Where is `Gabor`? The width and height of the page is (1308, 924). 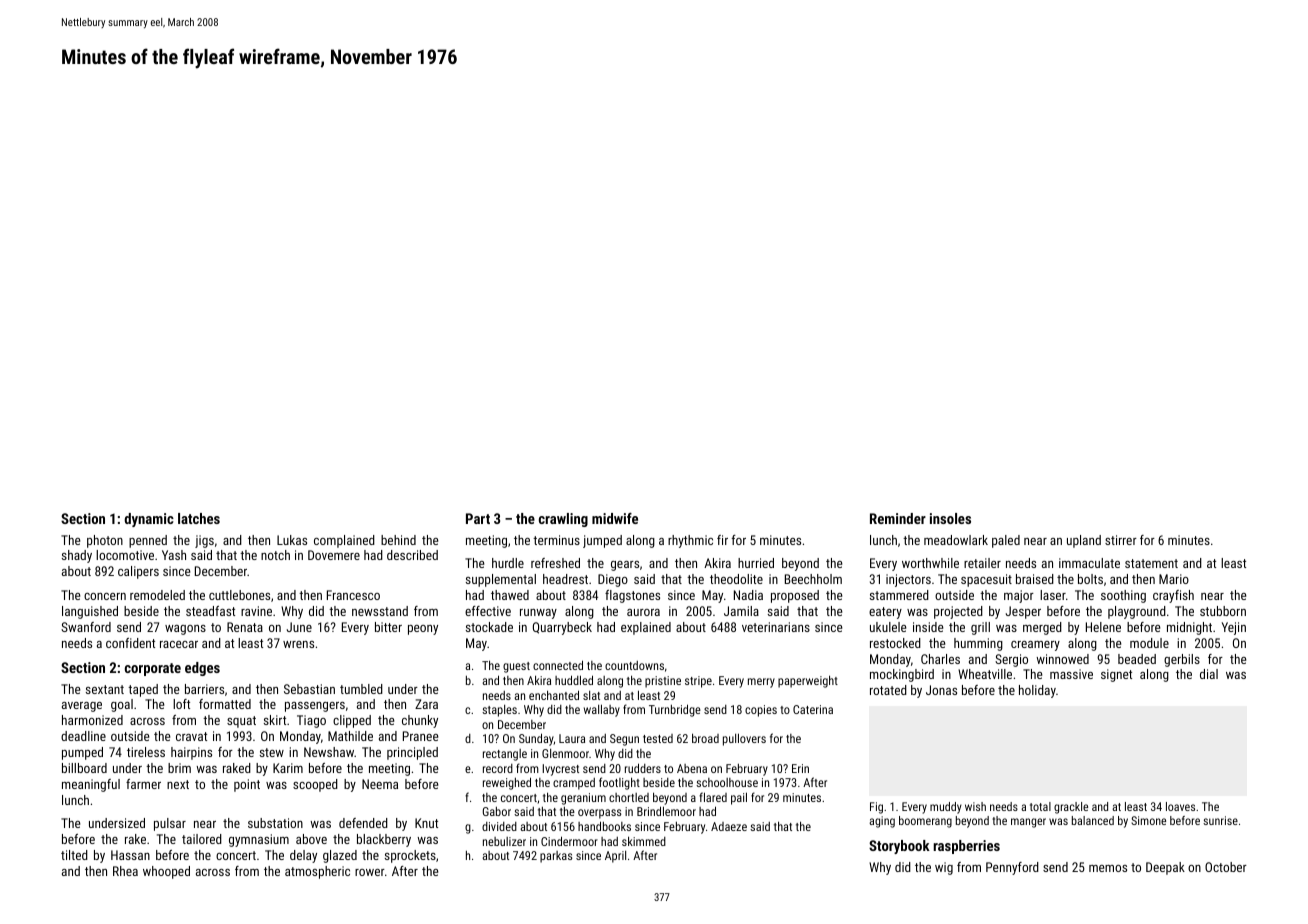 Gabor is located at coordinates (496, 811).
